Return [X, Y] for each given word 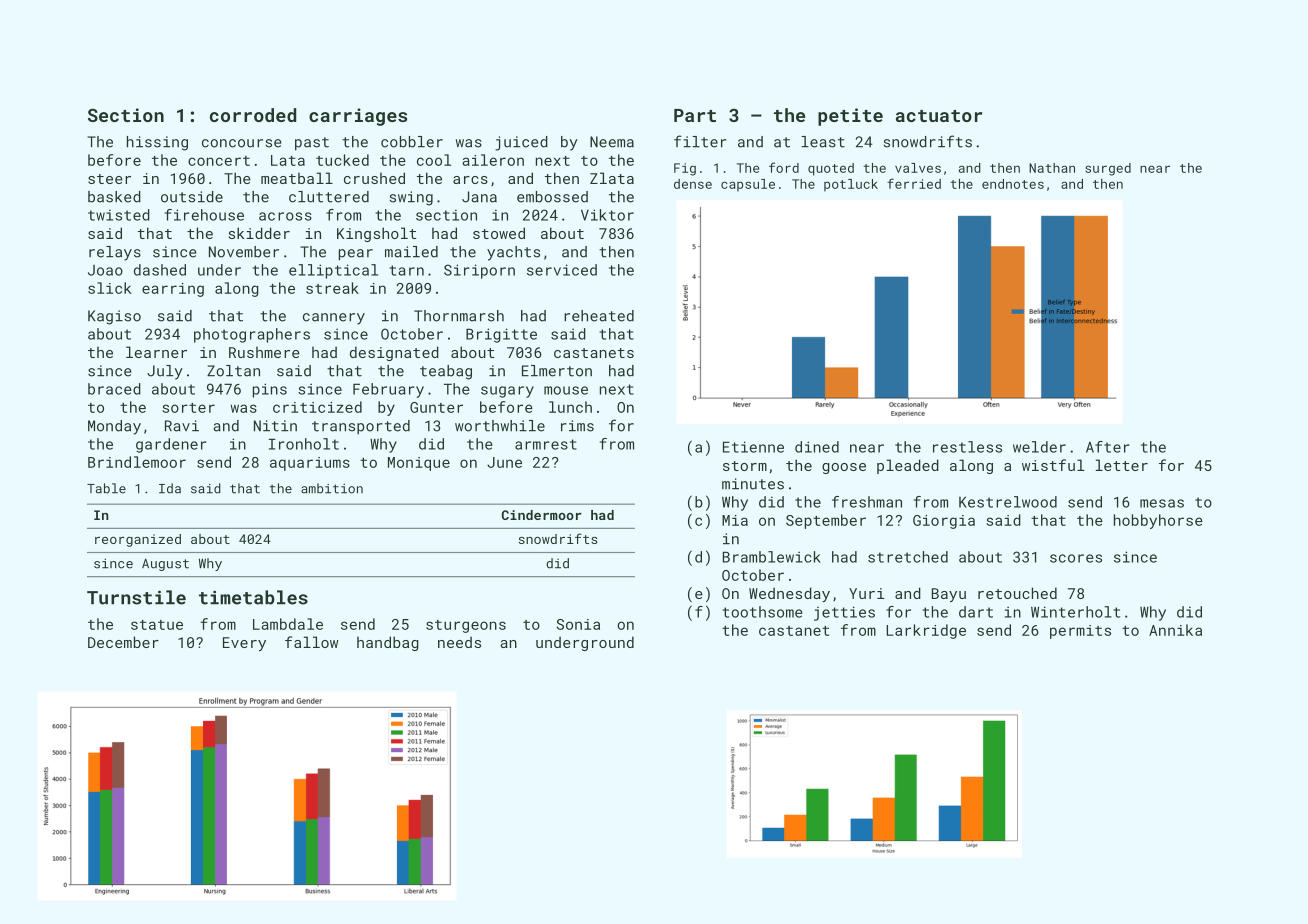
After [1108, 447]
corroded [253, 115]
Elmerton [557, 371]
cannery [334, 319]
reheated [599, 316]
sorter [188, 408]
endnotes [1013, 184]
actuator [939, 116]
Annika [1175, 630]
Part [695, 115]
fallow [311, 642]
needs [459, 642]
